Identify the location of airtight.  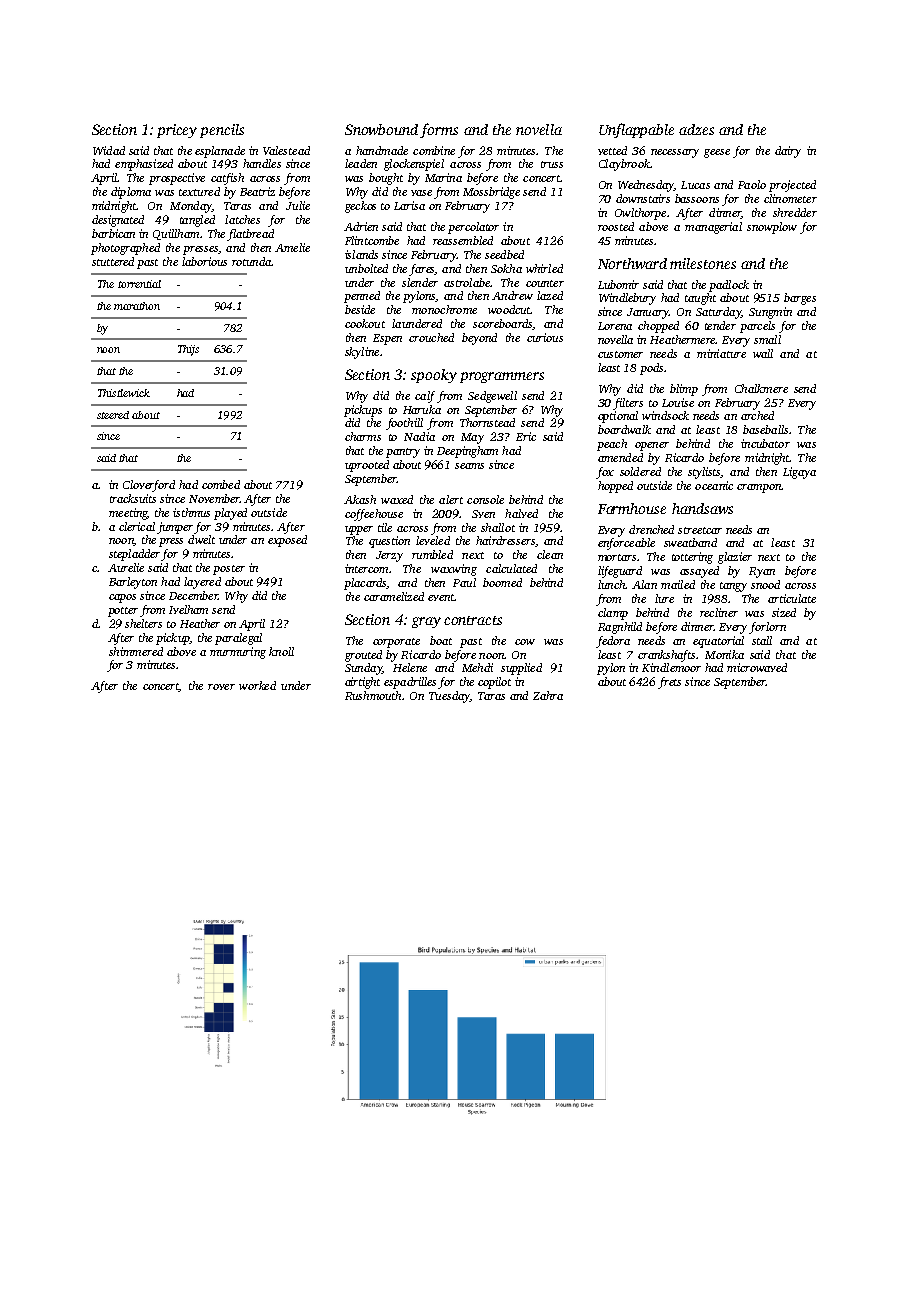
(362, 683).
